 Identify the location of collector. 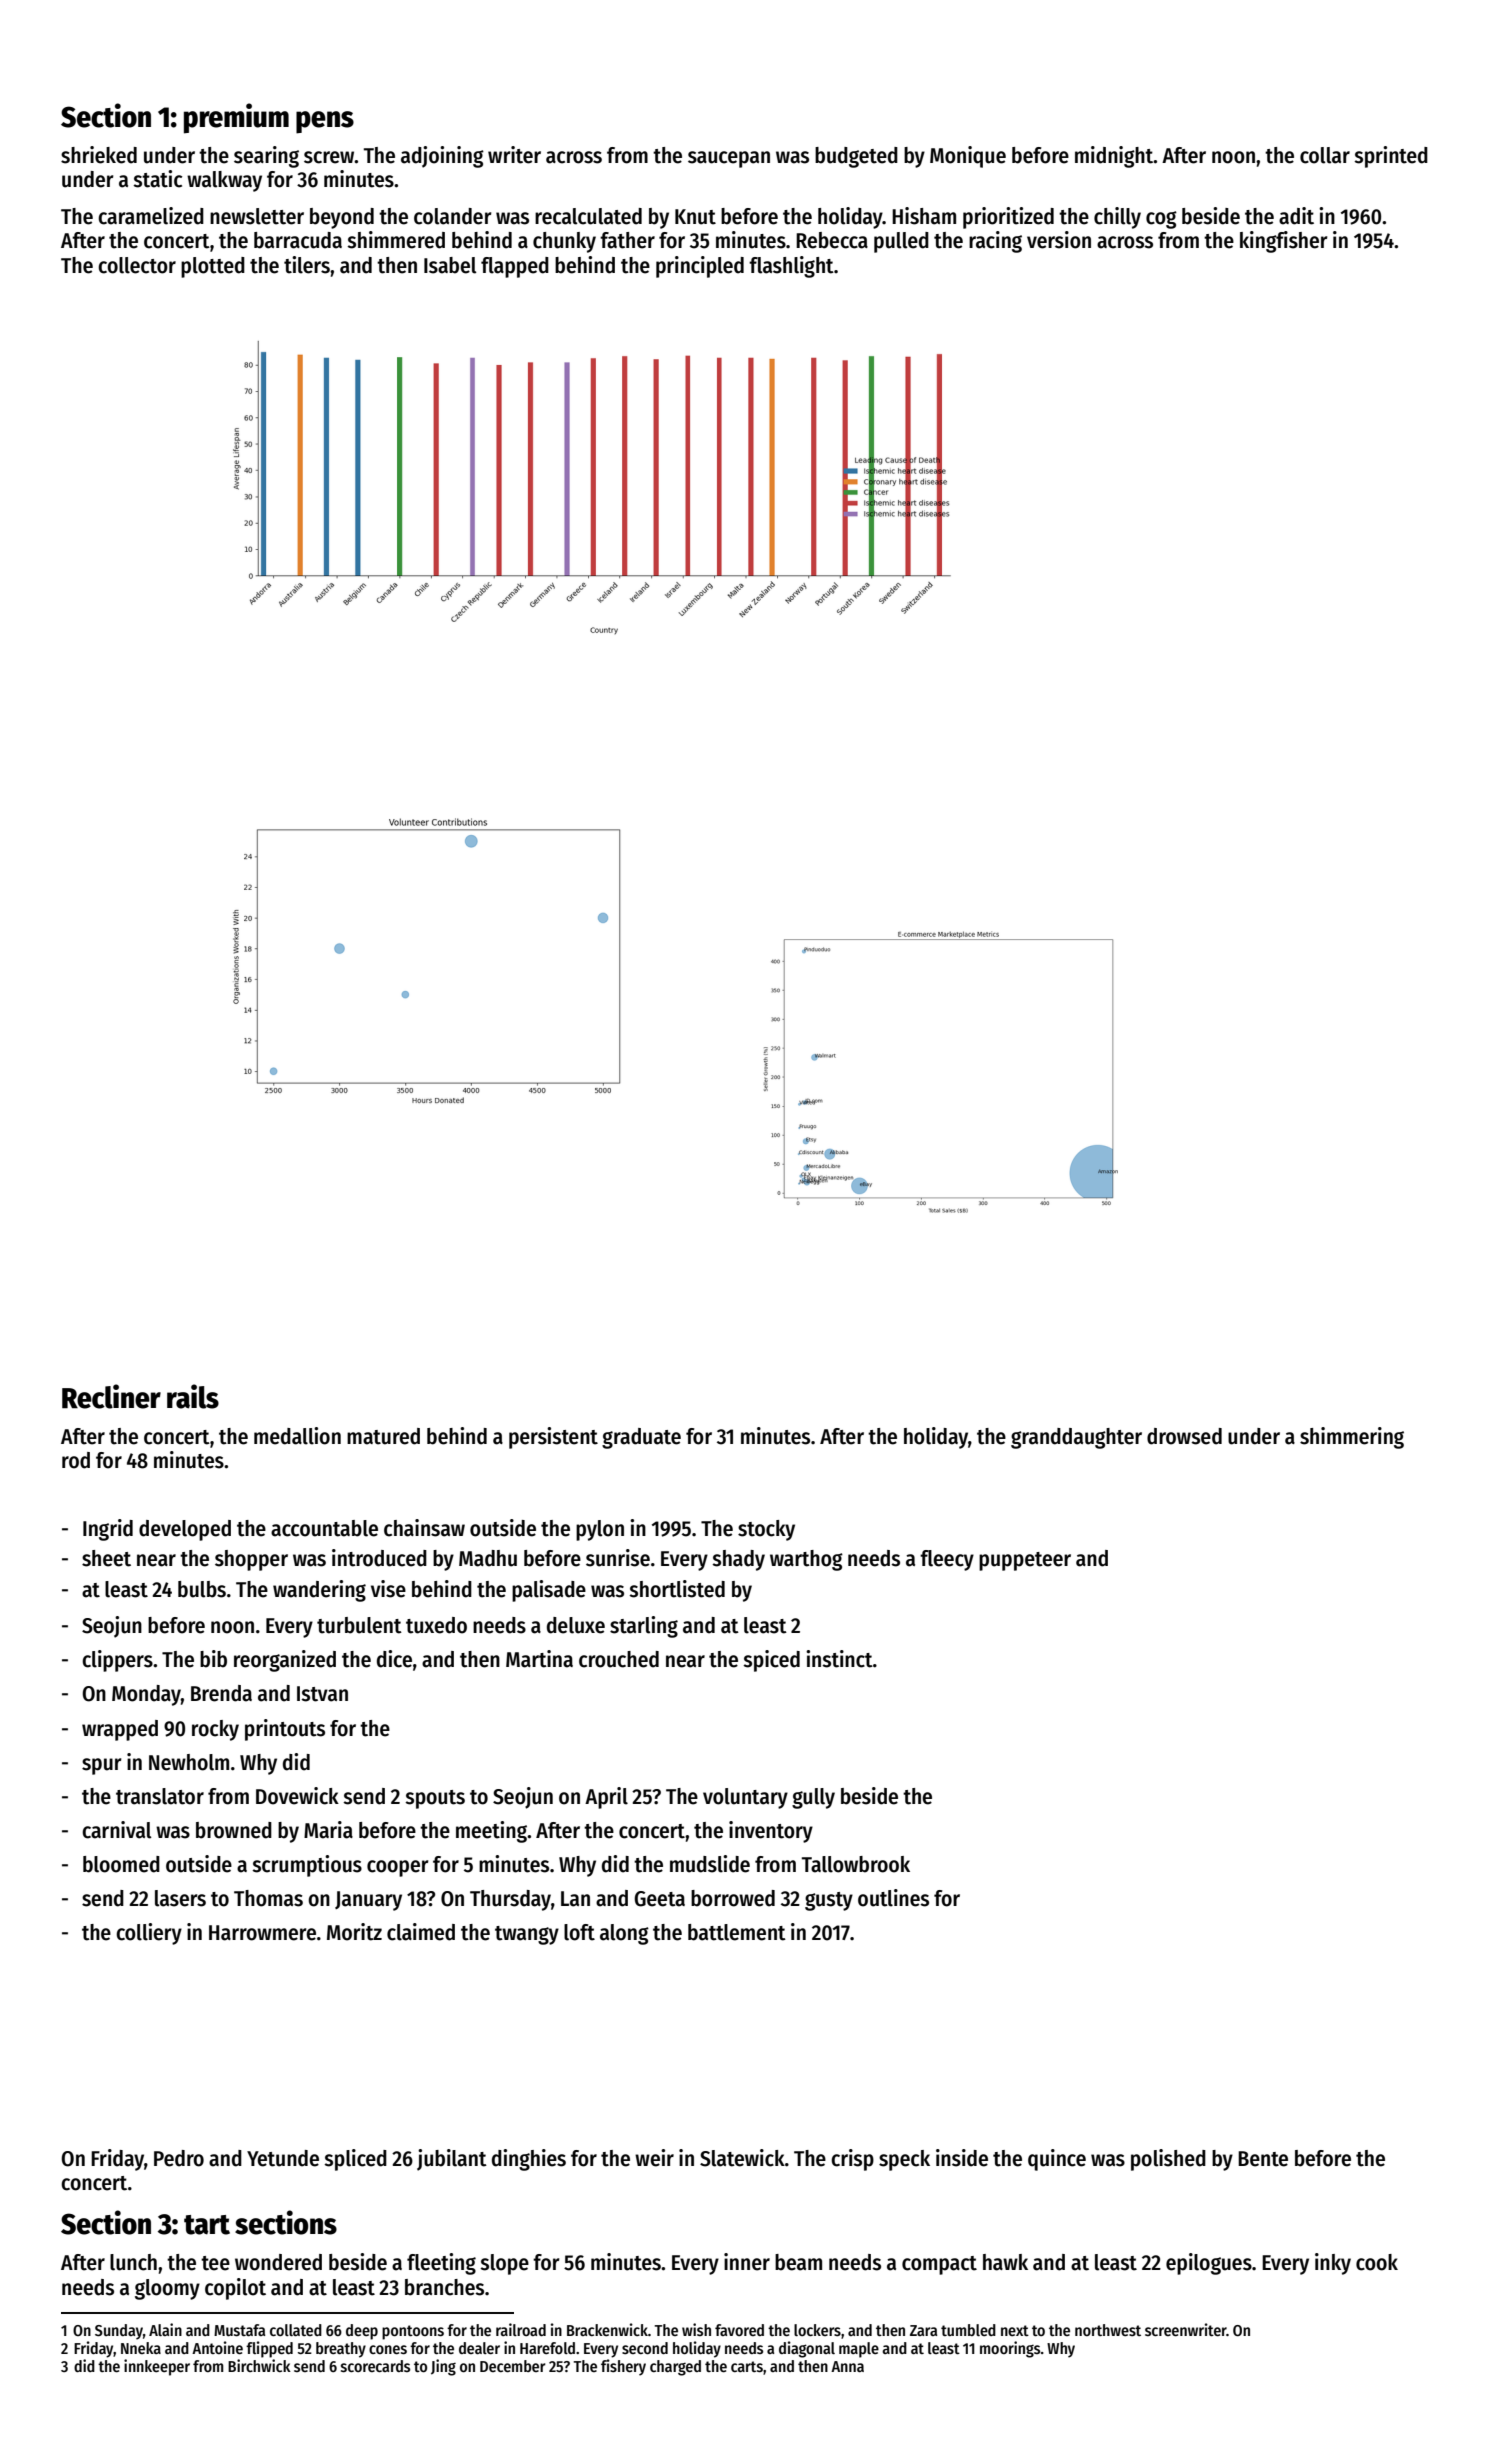
(137, 265).
